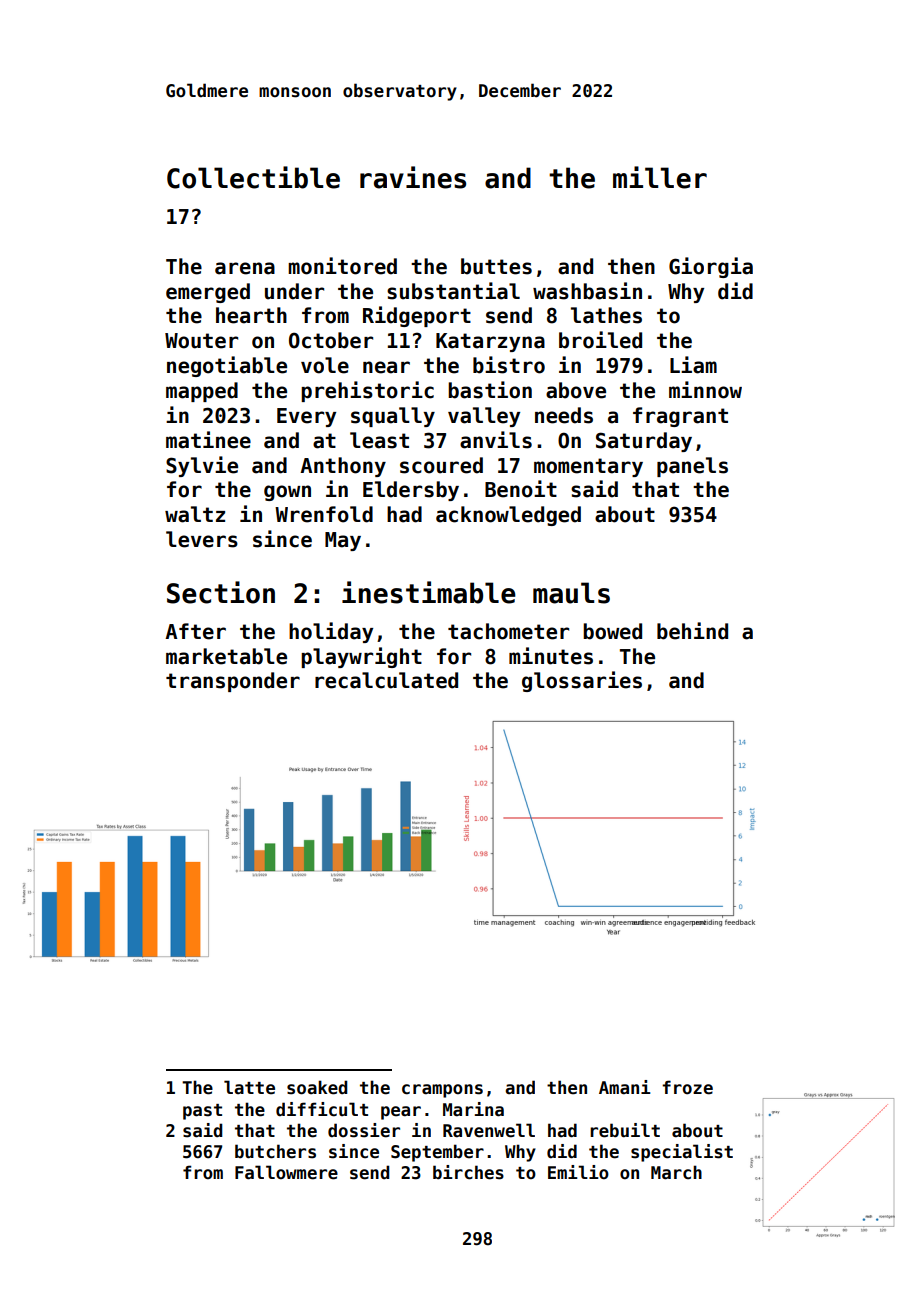 This image has width=924, height=1311. I want to click on miller, so click(660, 177).
